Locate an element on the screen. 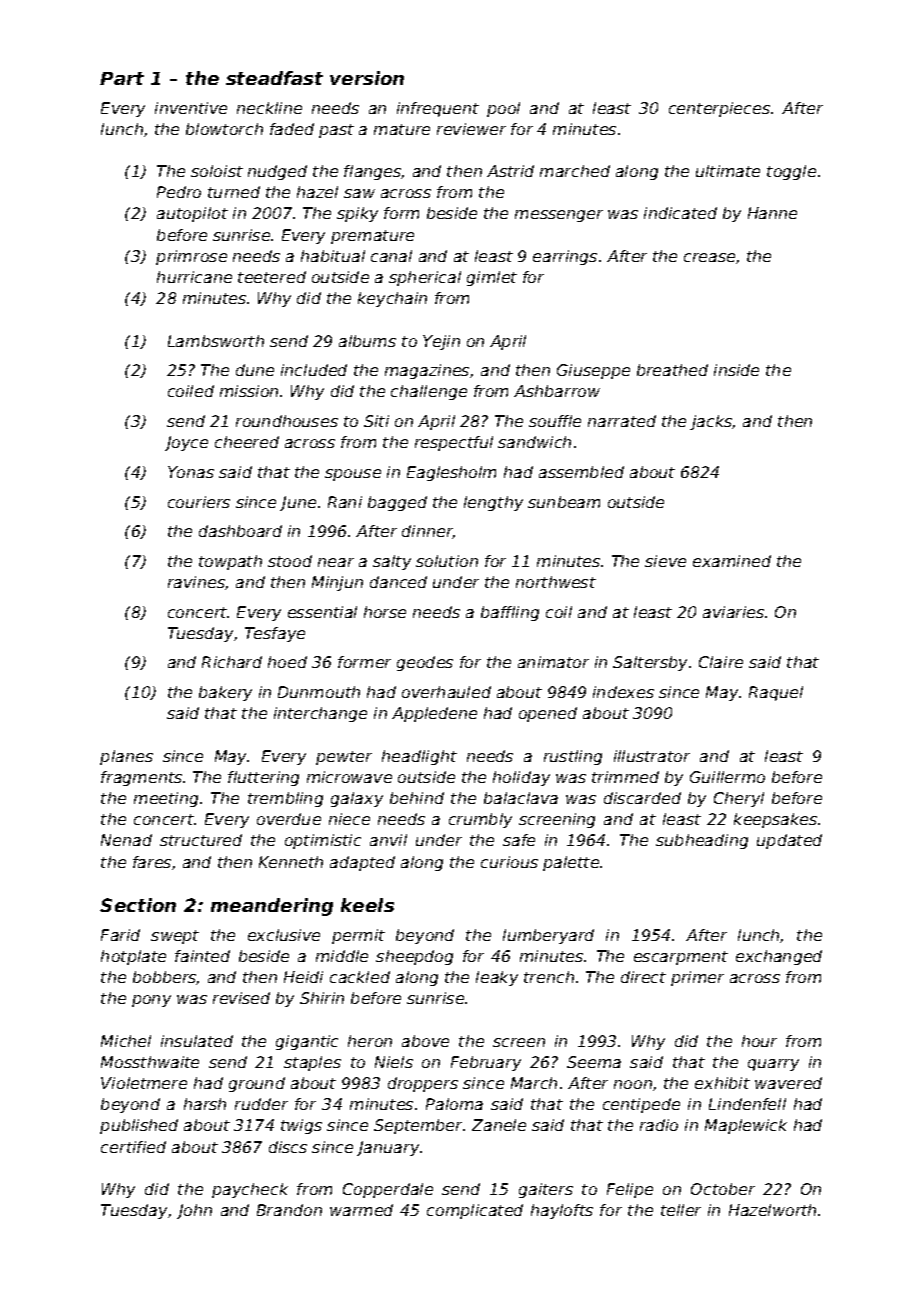 The width and height of the screenshot is (924, 1308). October is located at coordinates (723, 1189).
